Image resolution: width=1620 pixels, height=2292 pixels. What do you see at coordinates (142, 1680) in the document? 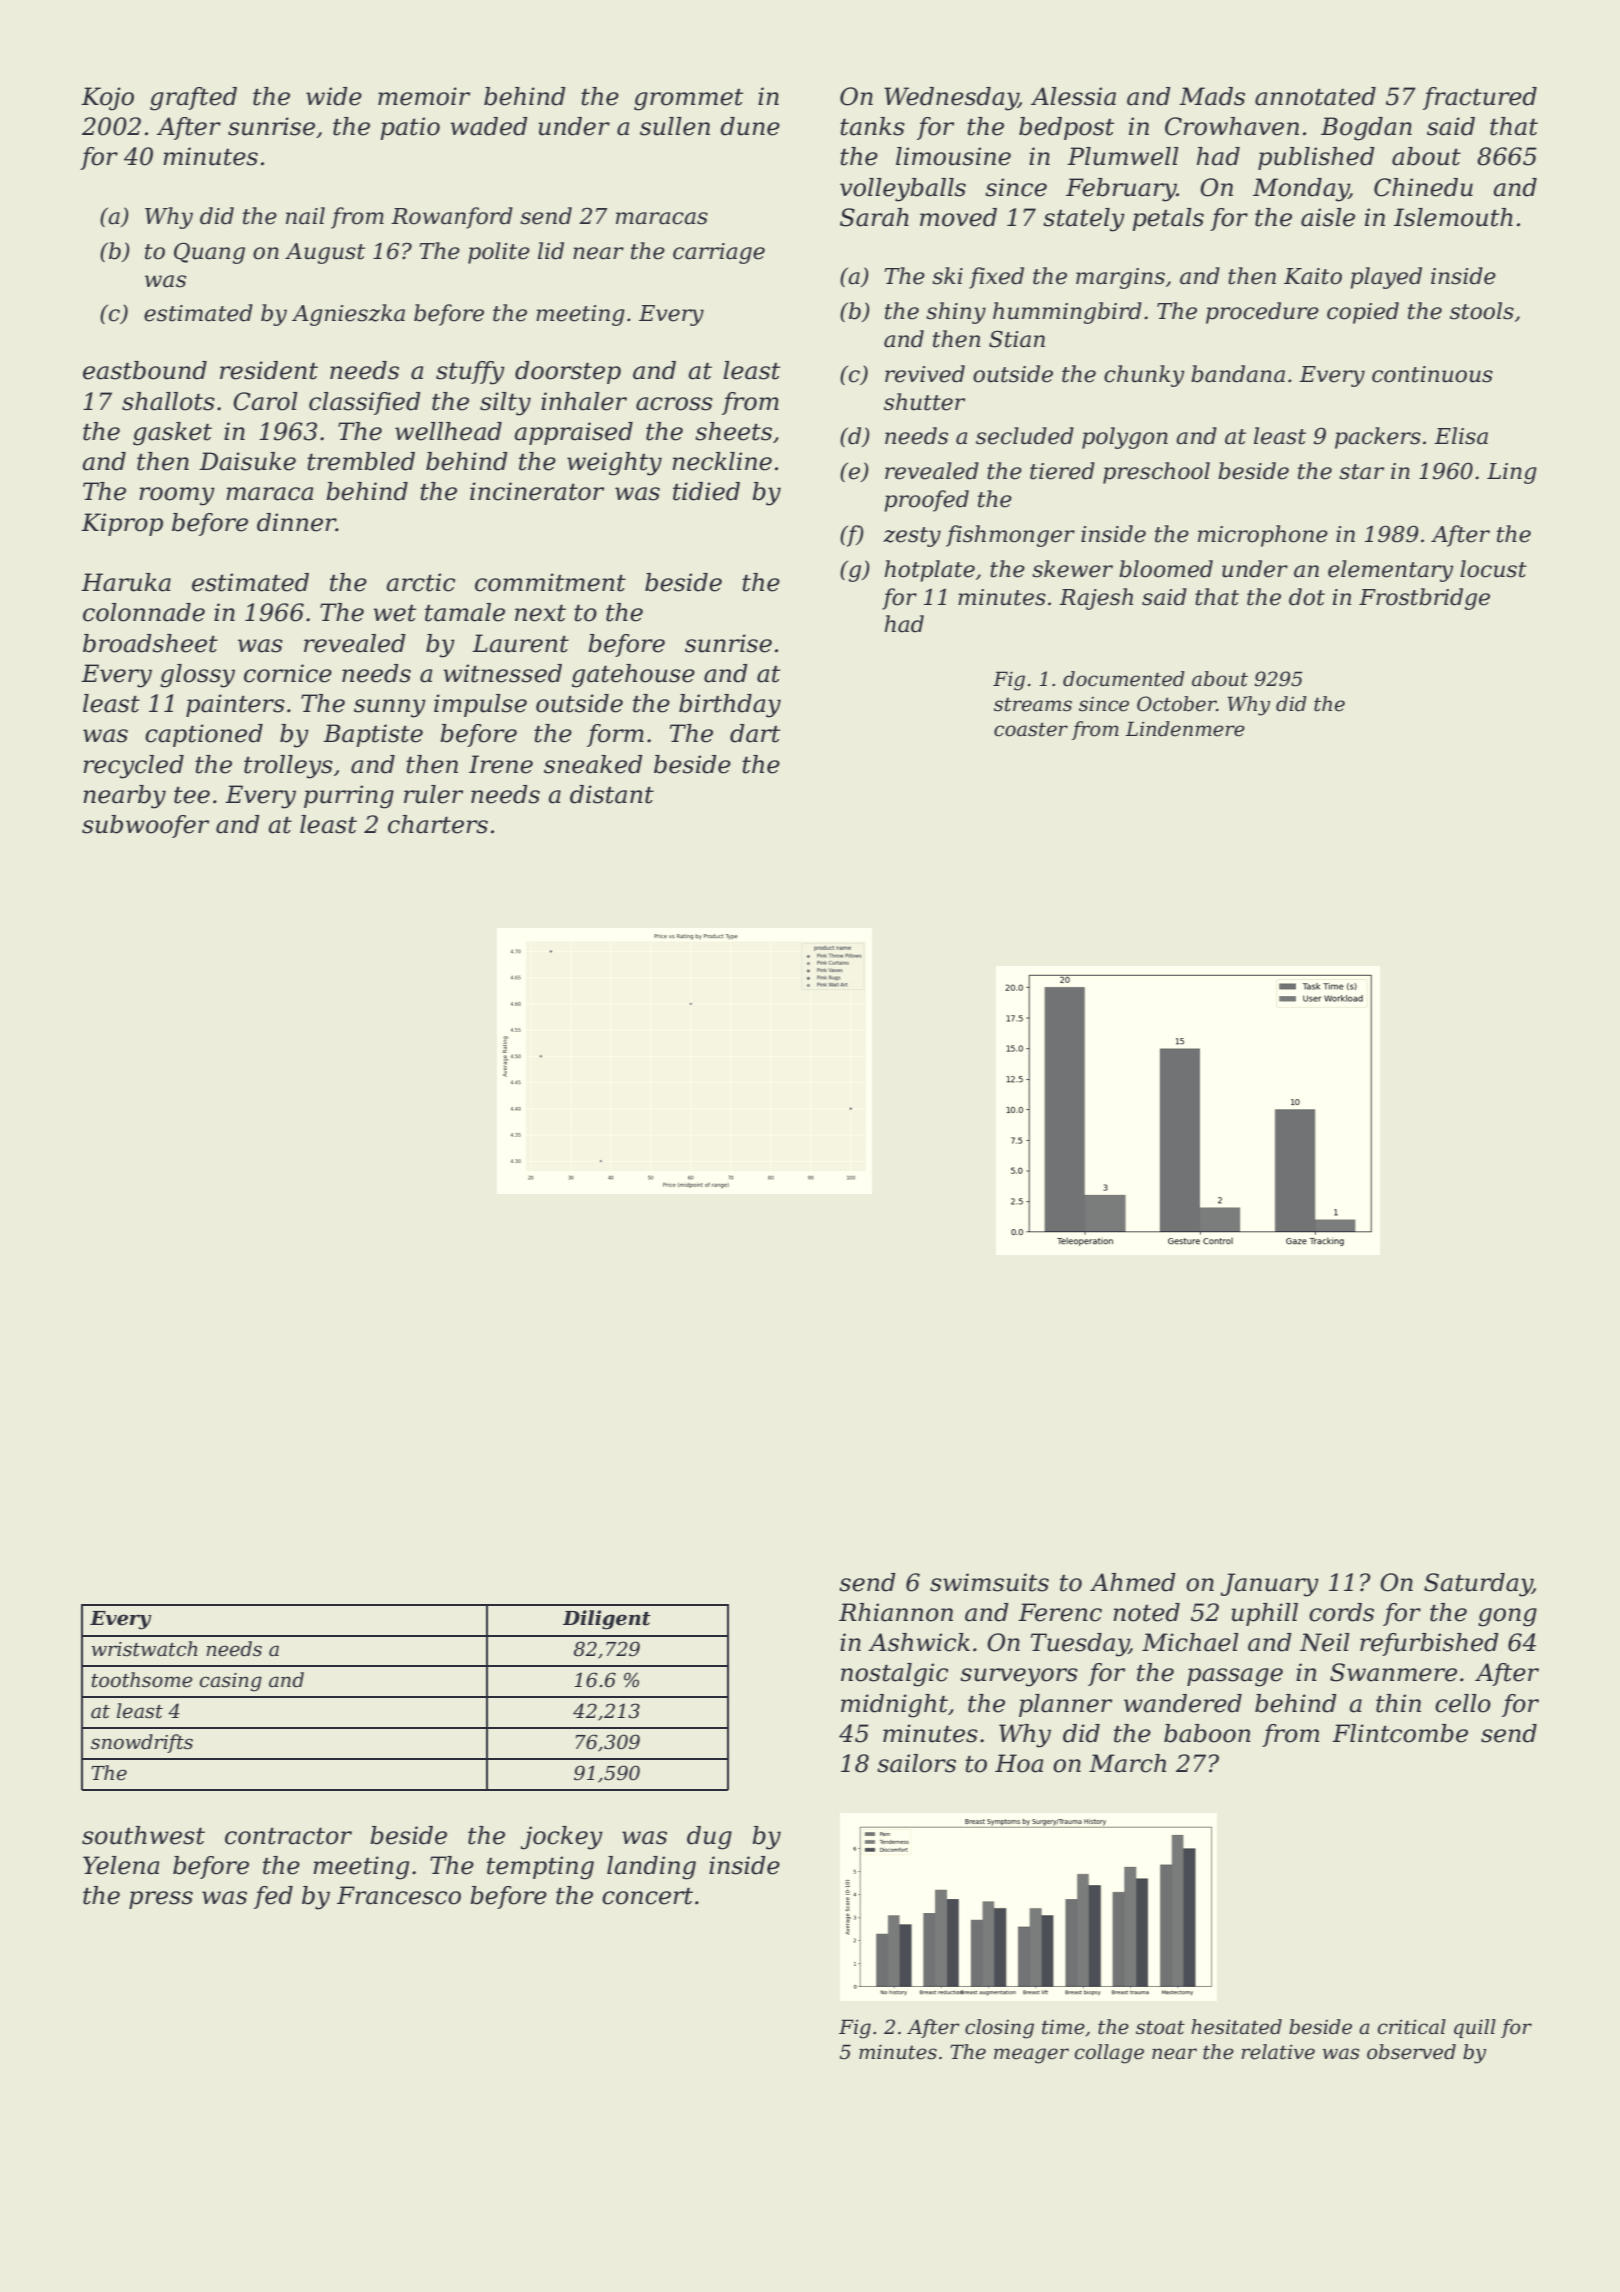
I see `toothsome` at bounding box center [142, 1680].
